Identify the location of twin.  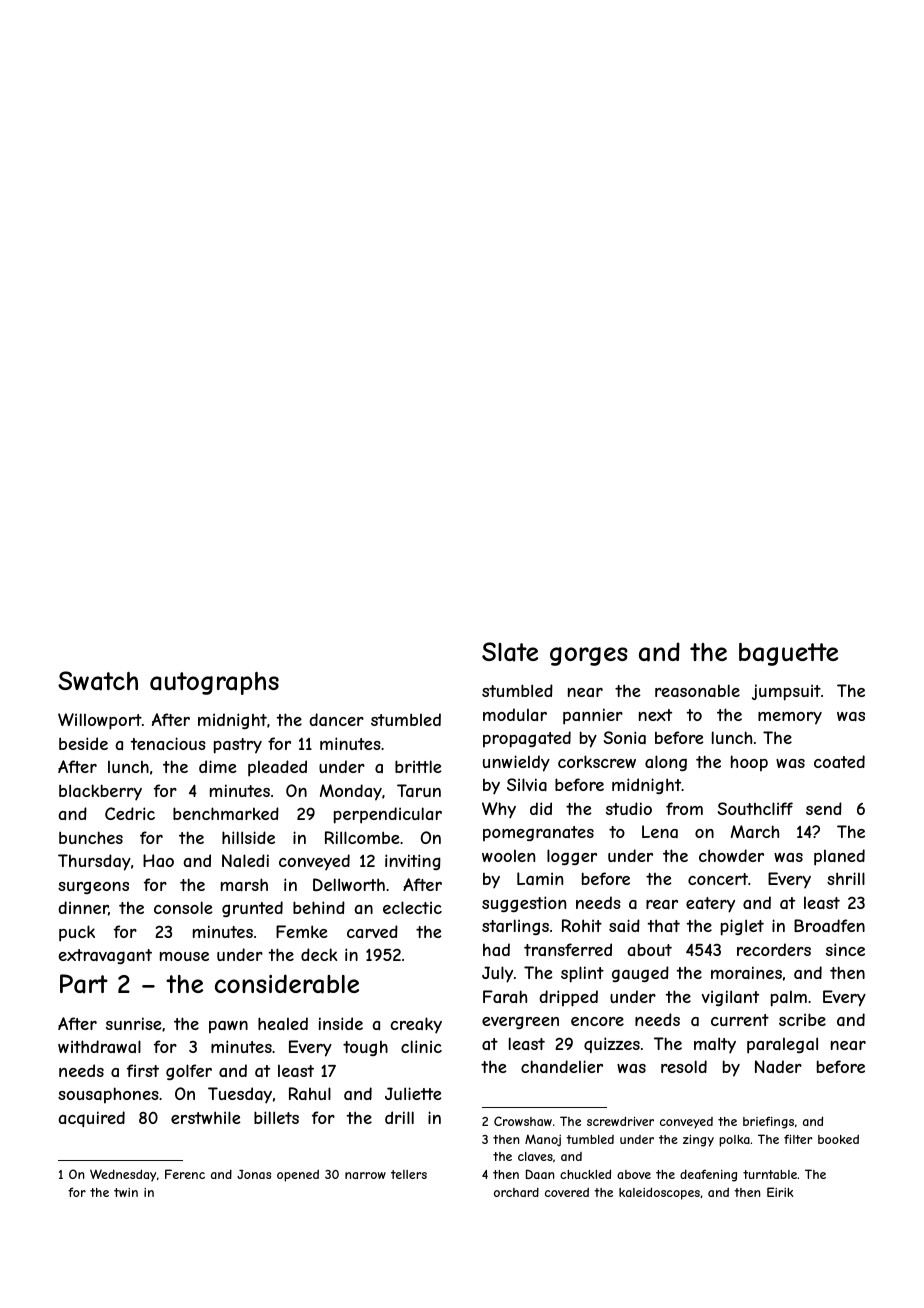
(126, 1192).
